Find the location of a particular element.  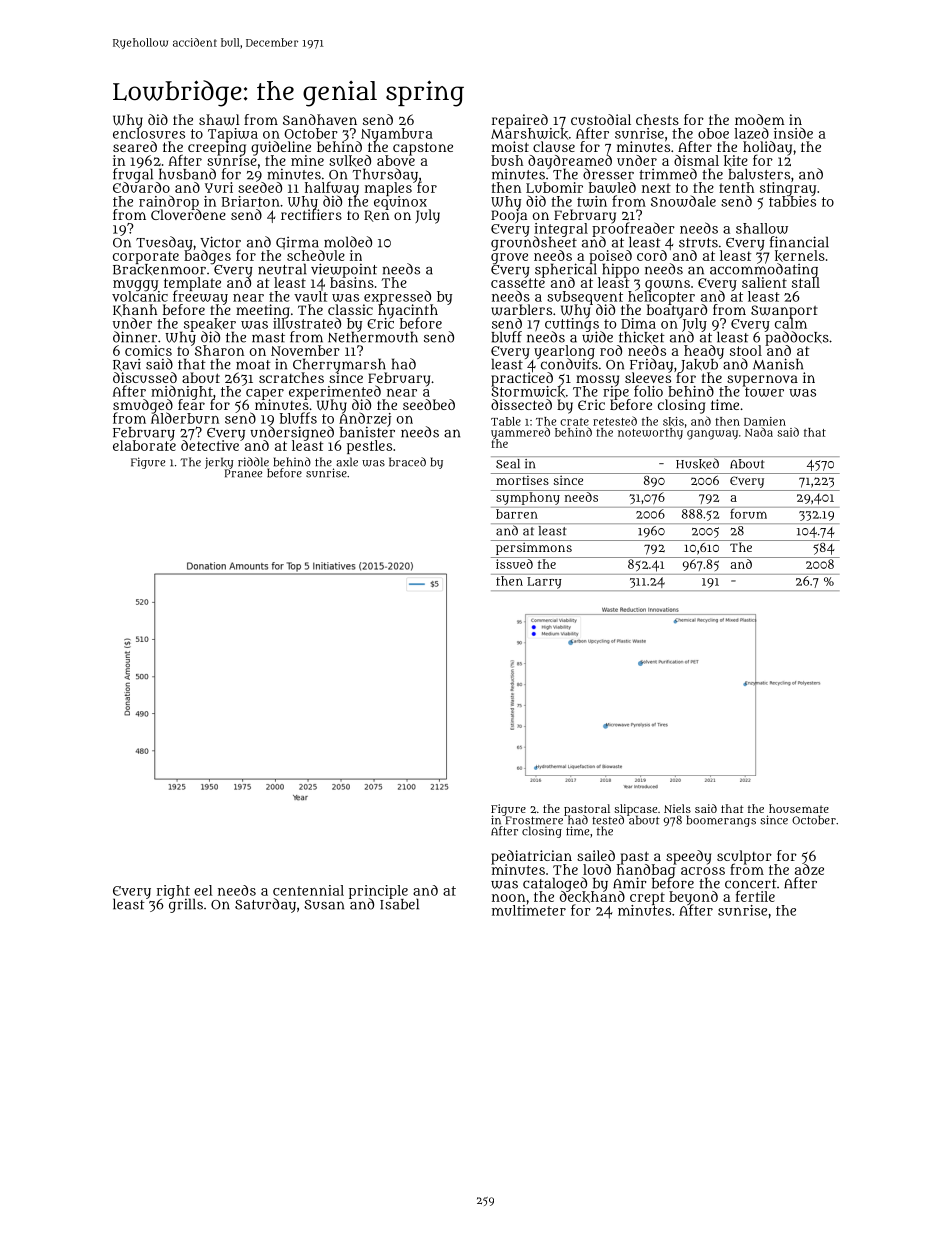

Niels is located at coordinates (677, 808).
